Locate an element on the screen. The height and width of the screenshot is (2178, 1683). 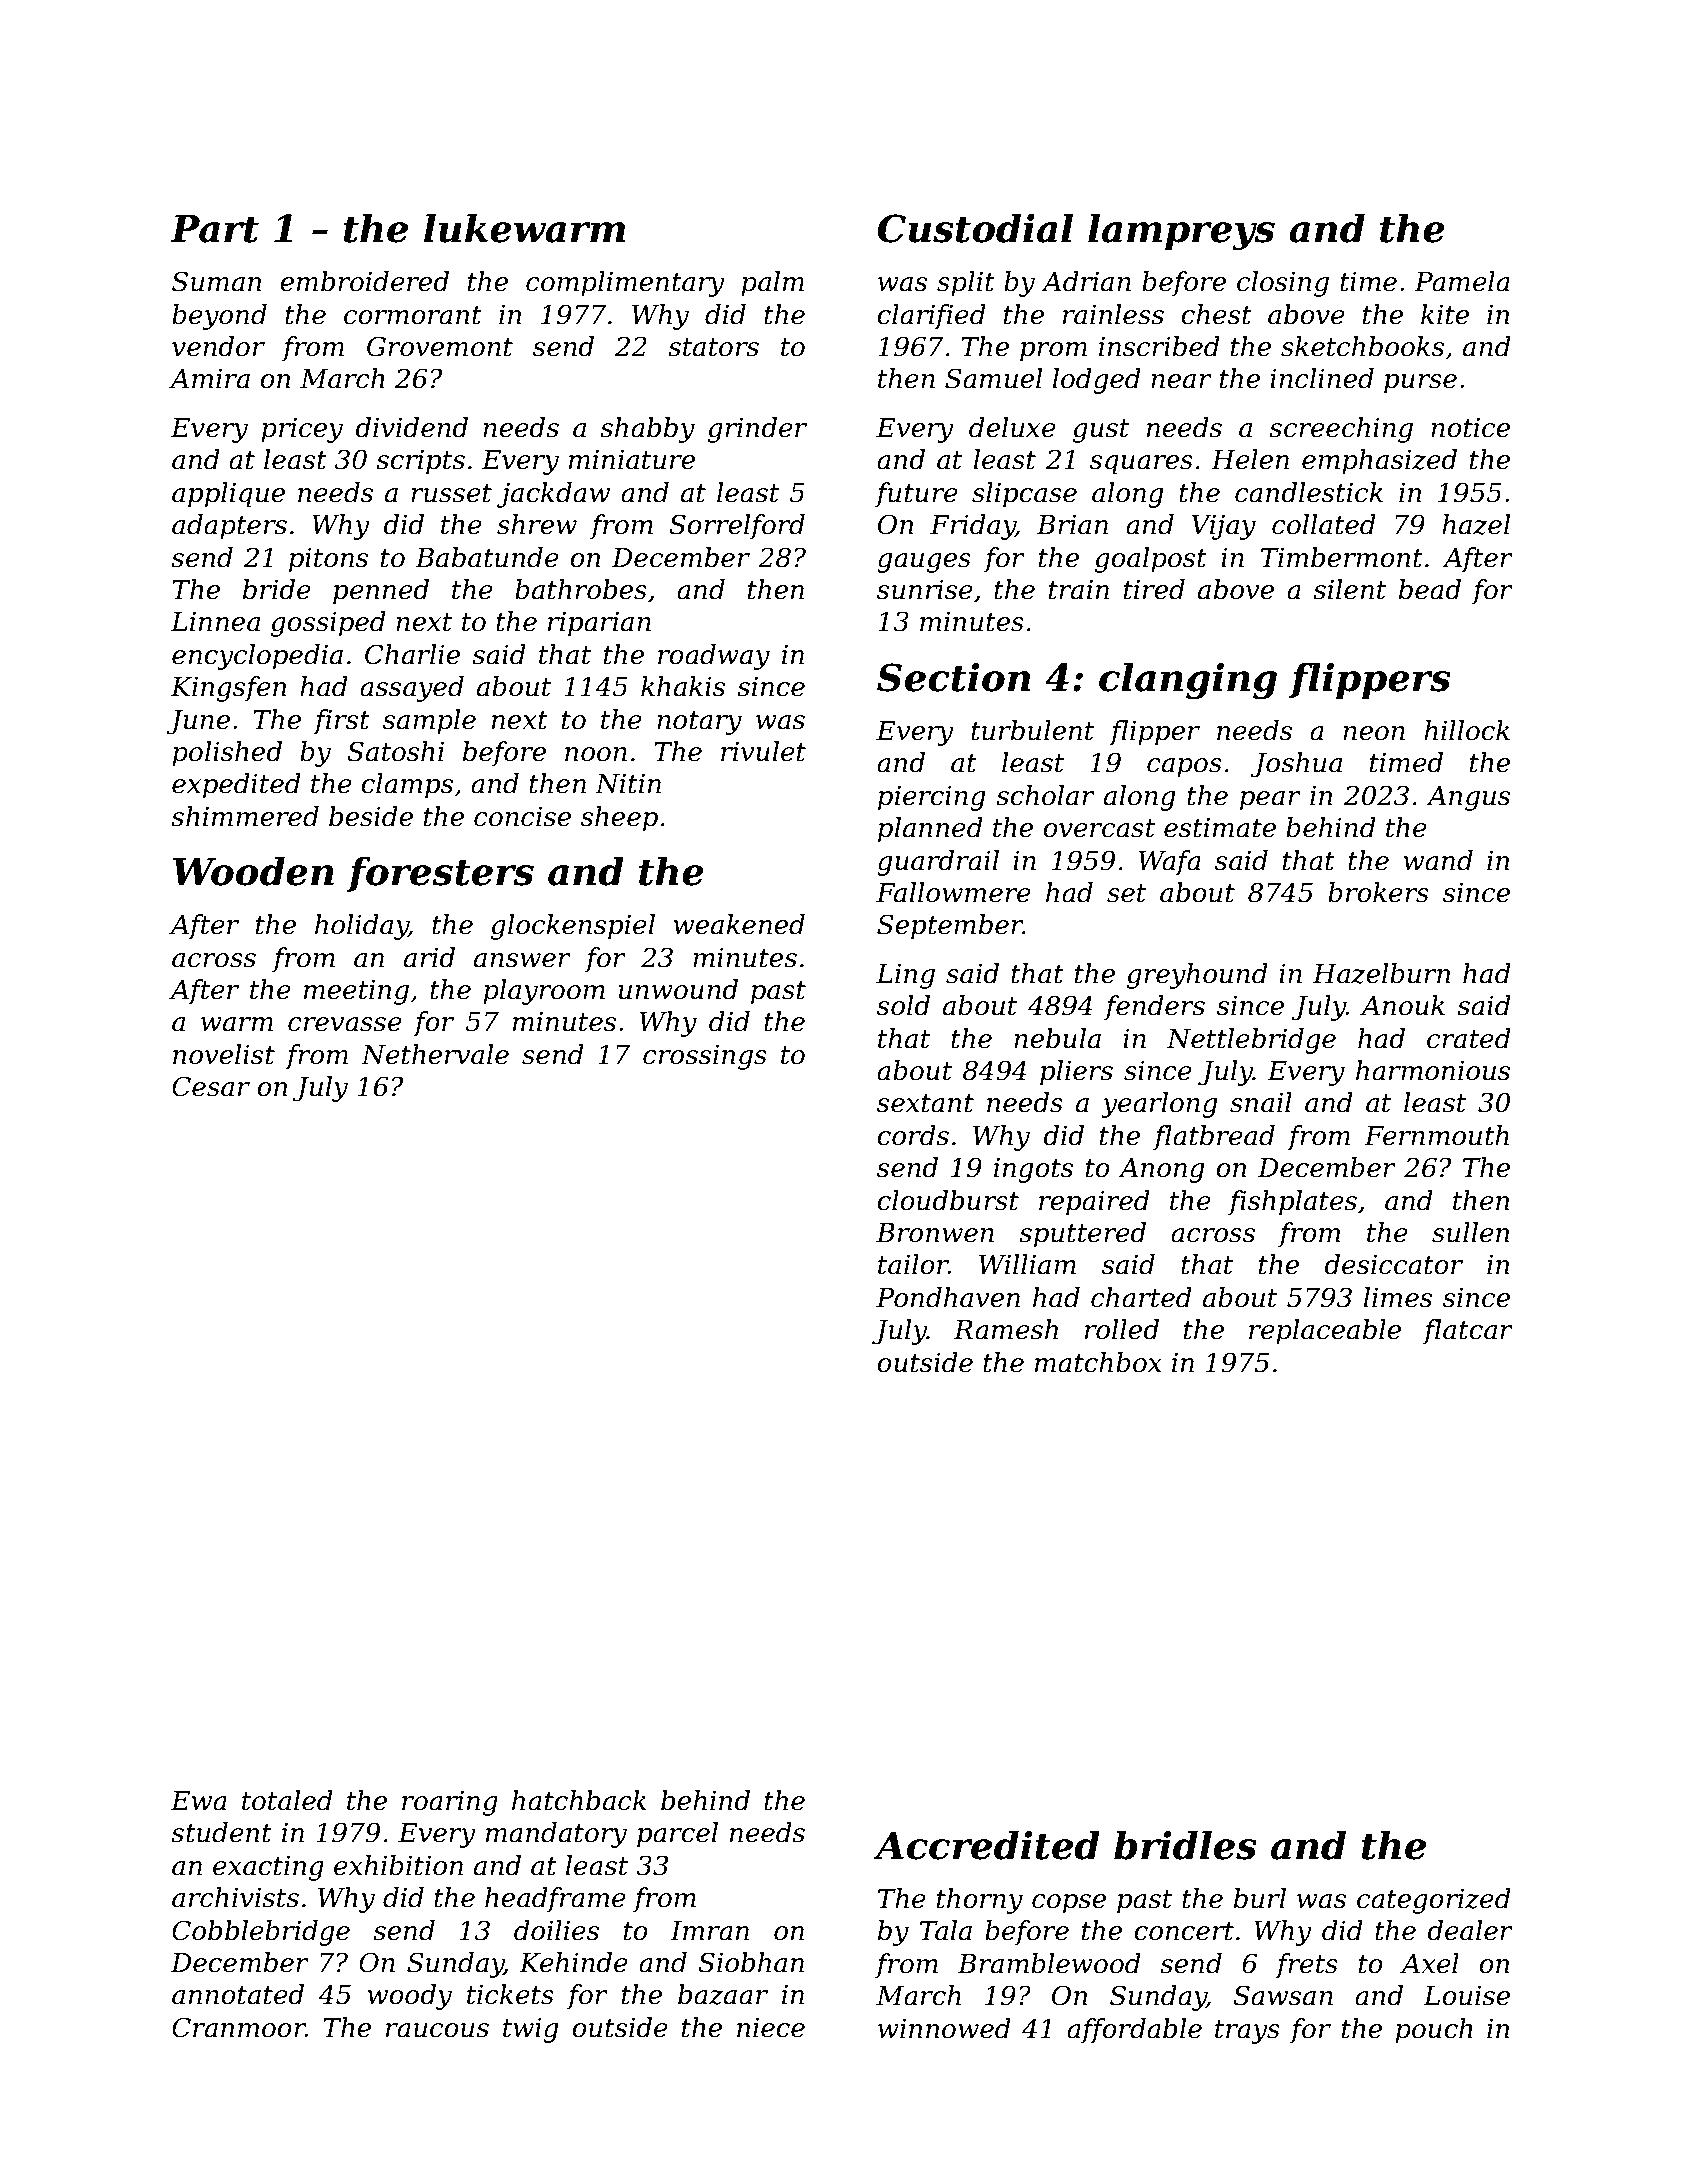
clanging is located at coordinates (1188, 681).
